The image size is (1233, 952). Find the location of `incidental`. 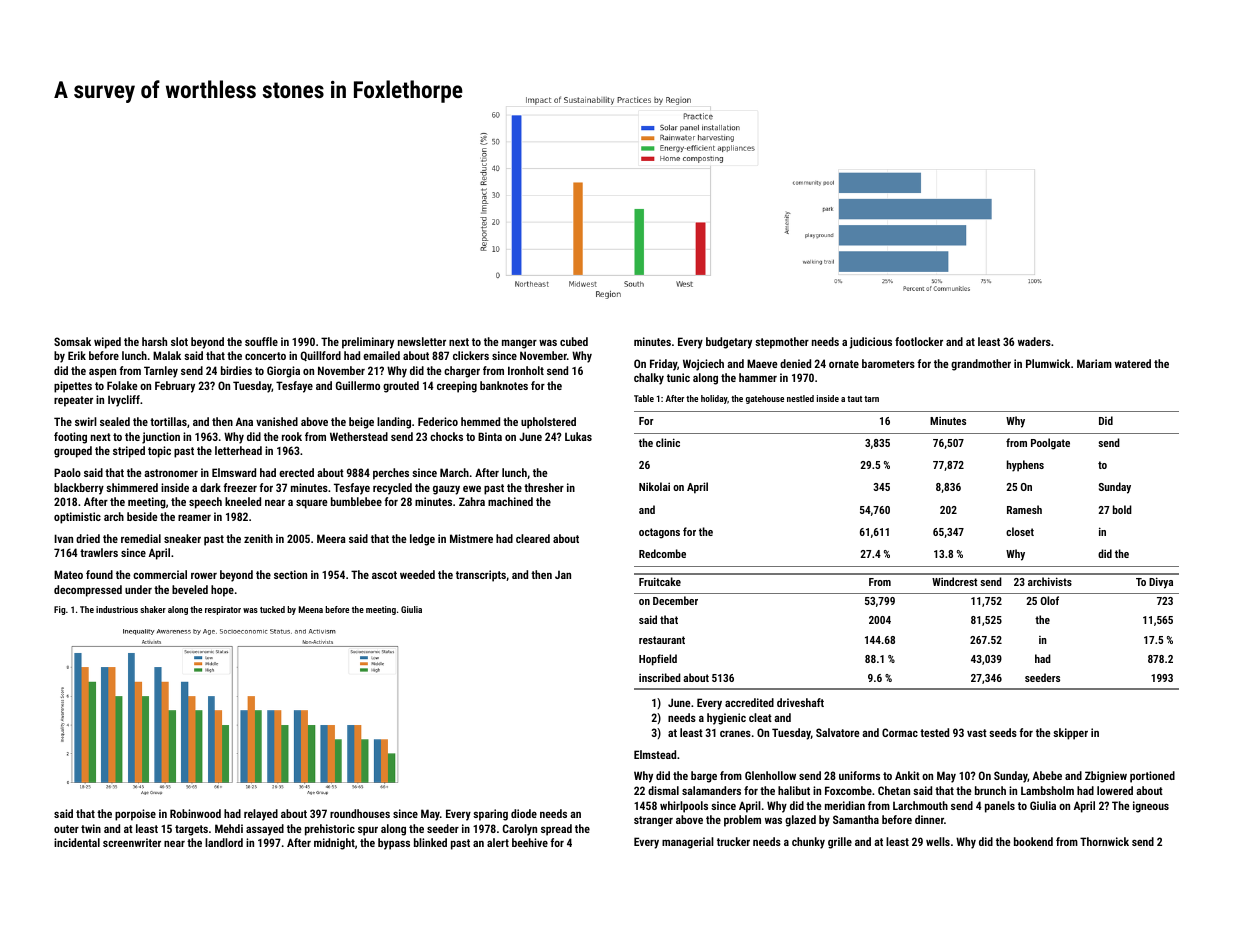

incidental is located at coordinates (77, 842).
